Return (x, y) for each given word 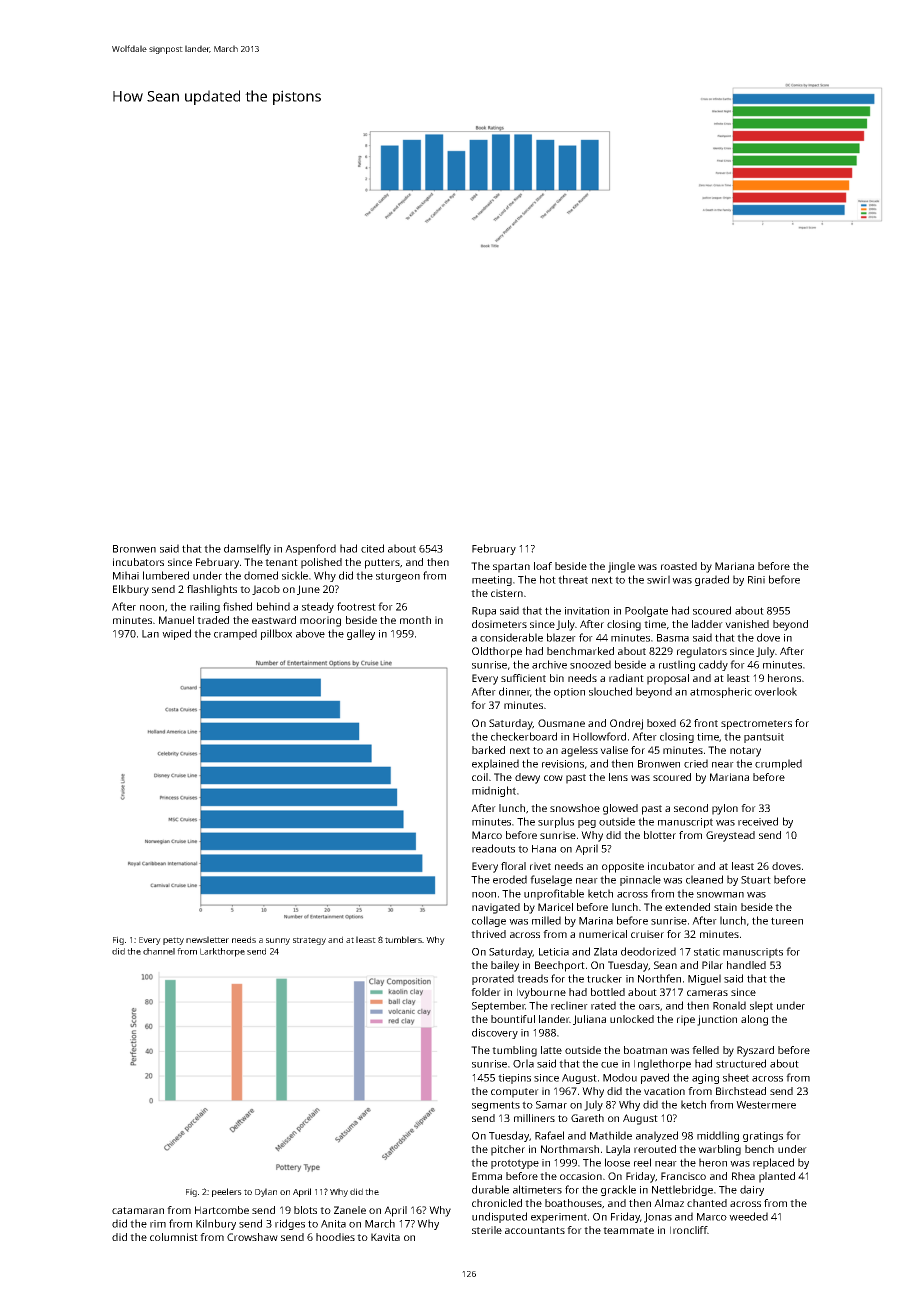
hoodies (335, 1237)
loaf (543, 566)
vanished (747, 624)
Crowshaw (252, 1237)
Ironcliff (689, 1230)
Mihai (126, 575)
